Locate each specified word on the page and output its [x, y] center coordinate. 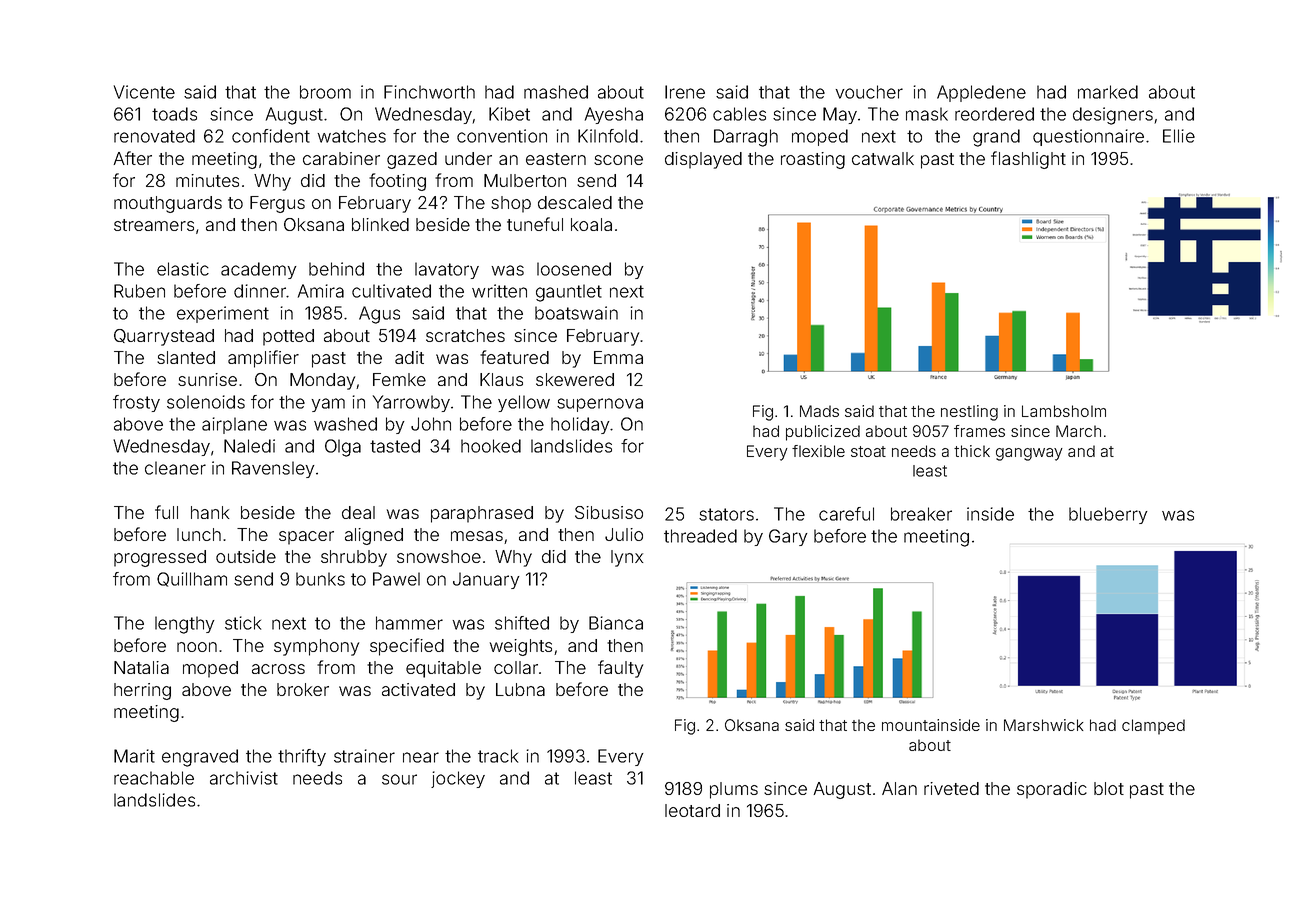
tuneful [535, 224]
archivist [244, 778]
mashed [556, 92]
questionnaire [1088, 137]
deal [358, 512]
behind [336, 269]
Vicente [144, 92]
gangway [1029, 454]
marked [1108, 92]
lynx [627, 558]
